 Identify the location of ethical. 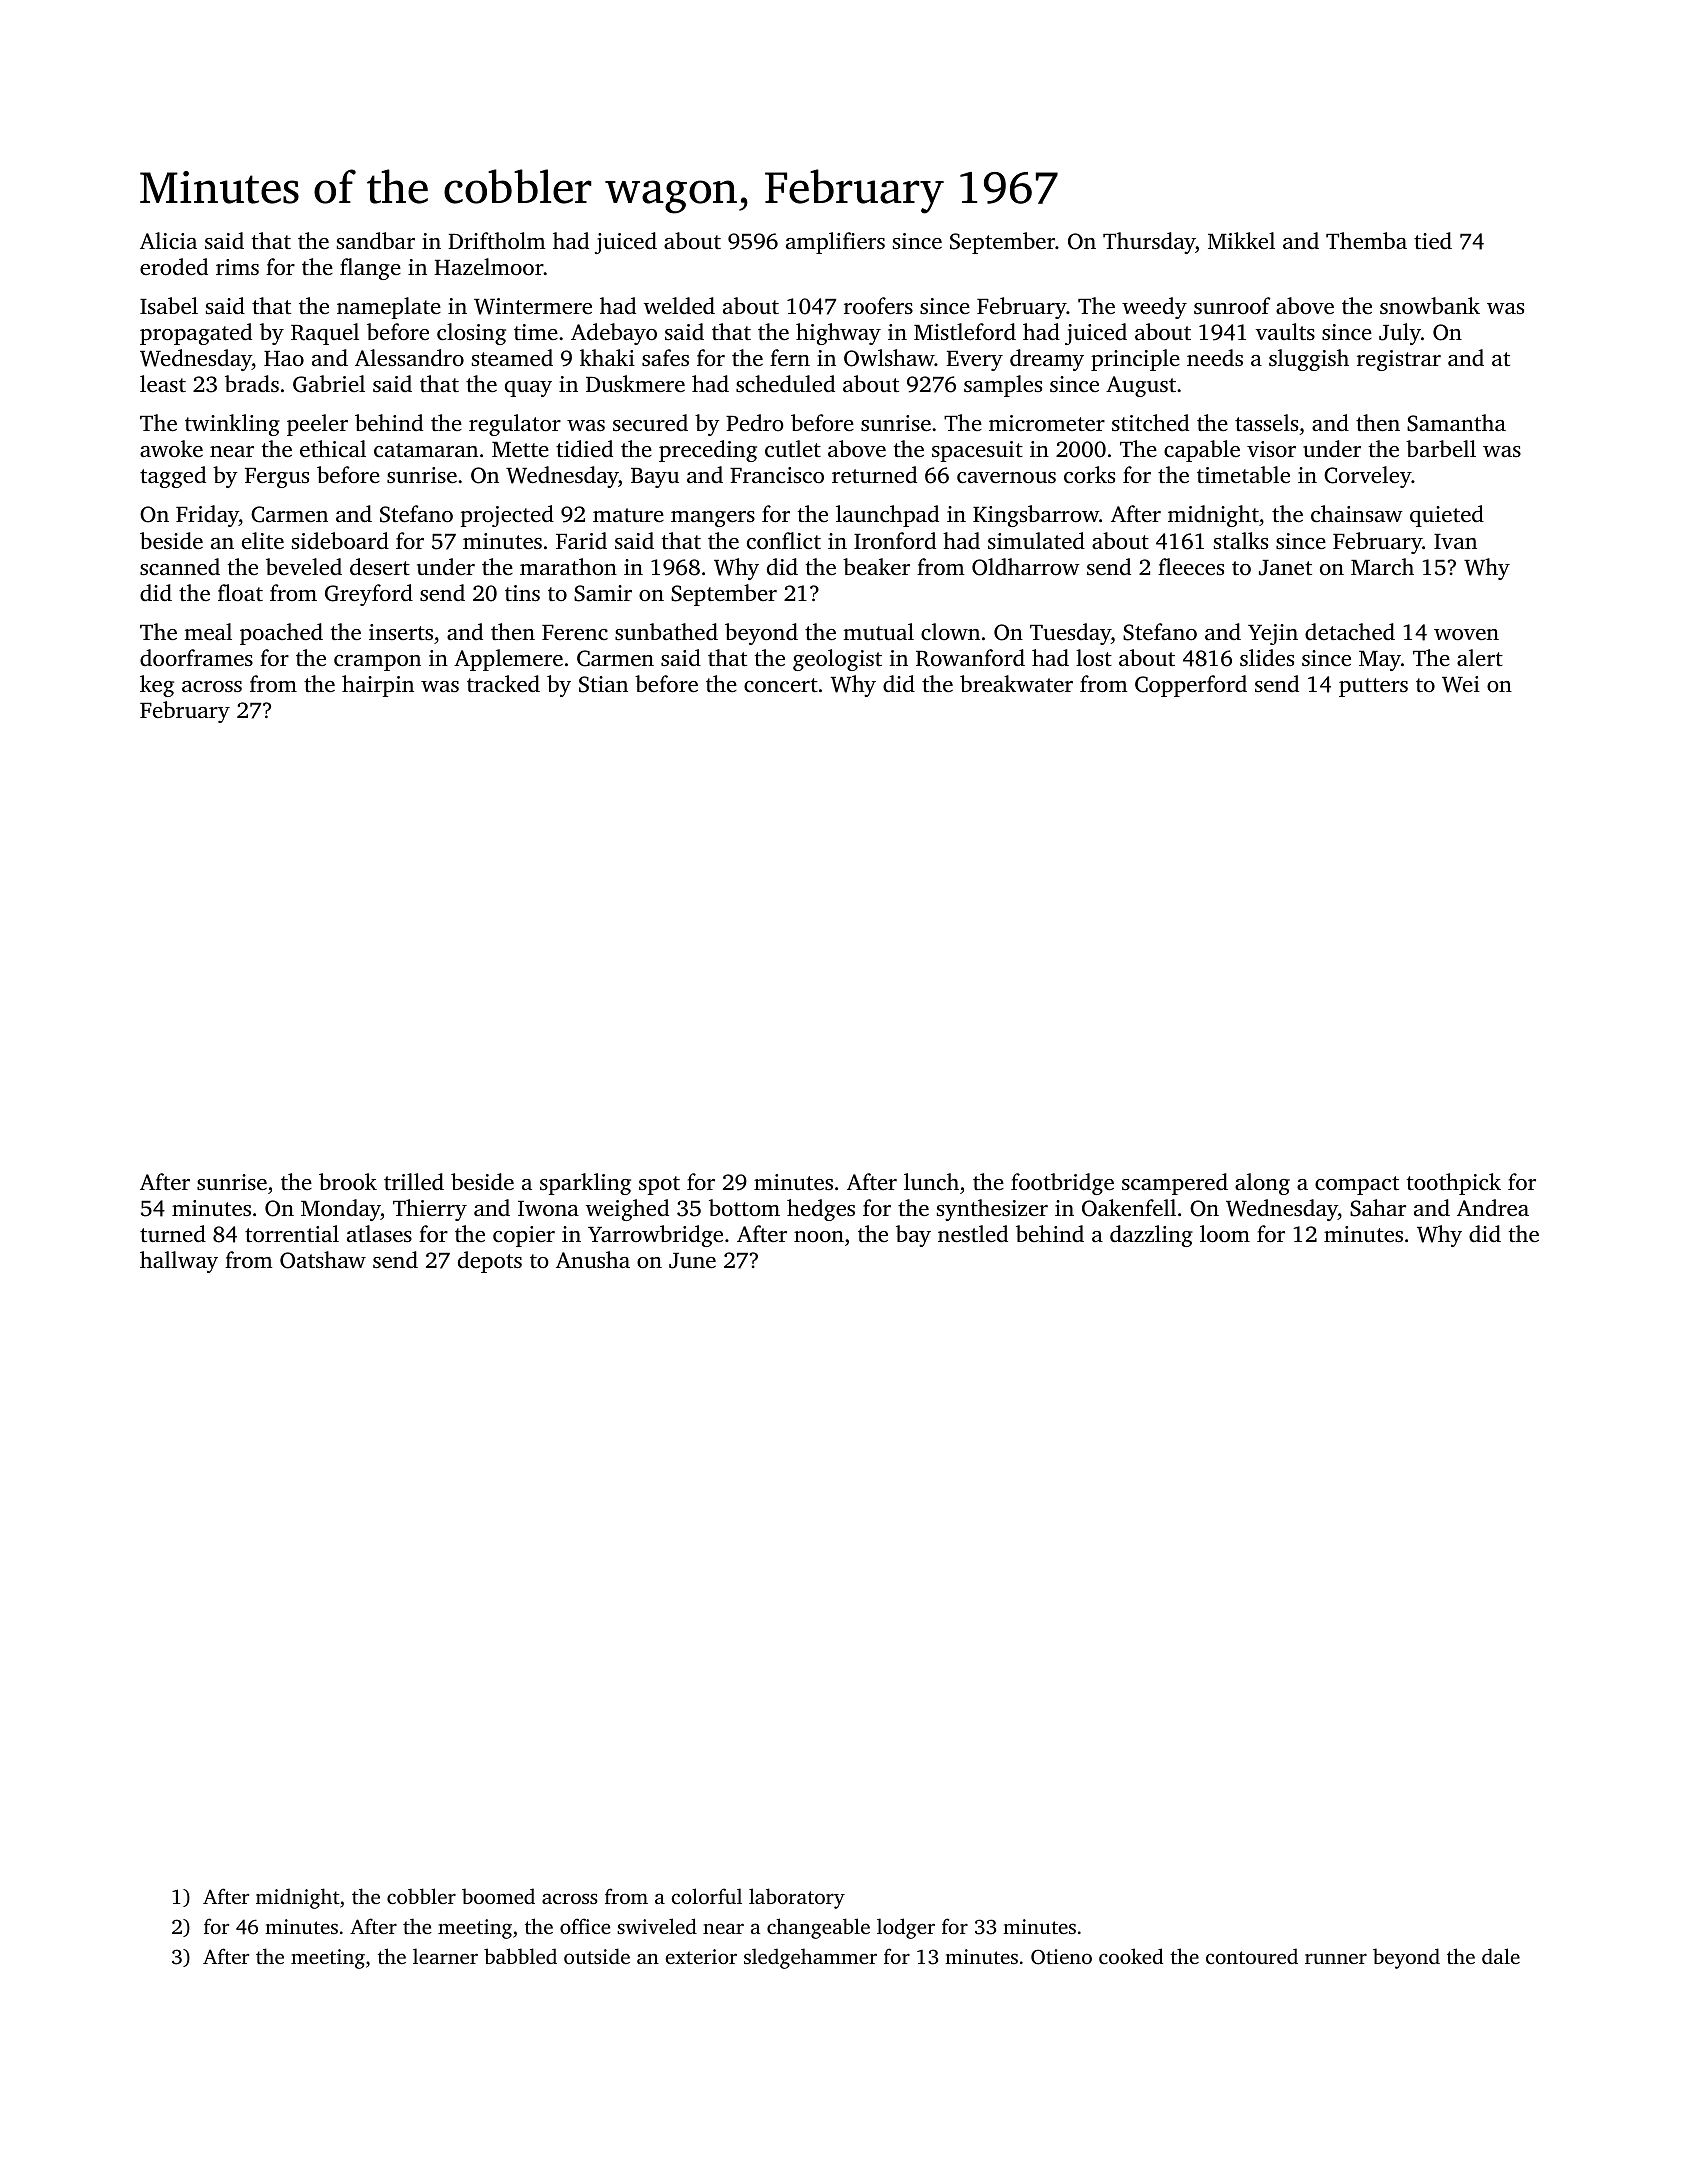
(333, 449).
